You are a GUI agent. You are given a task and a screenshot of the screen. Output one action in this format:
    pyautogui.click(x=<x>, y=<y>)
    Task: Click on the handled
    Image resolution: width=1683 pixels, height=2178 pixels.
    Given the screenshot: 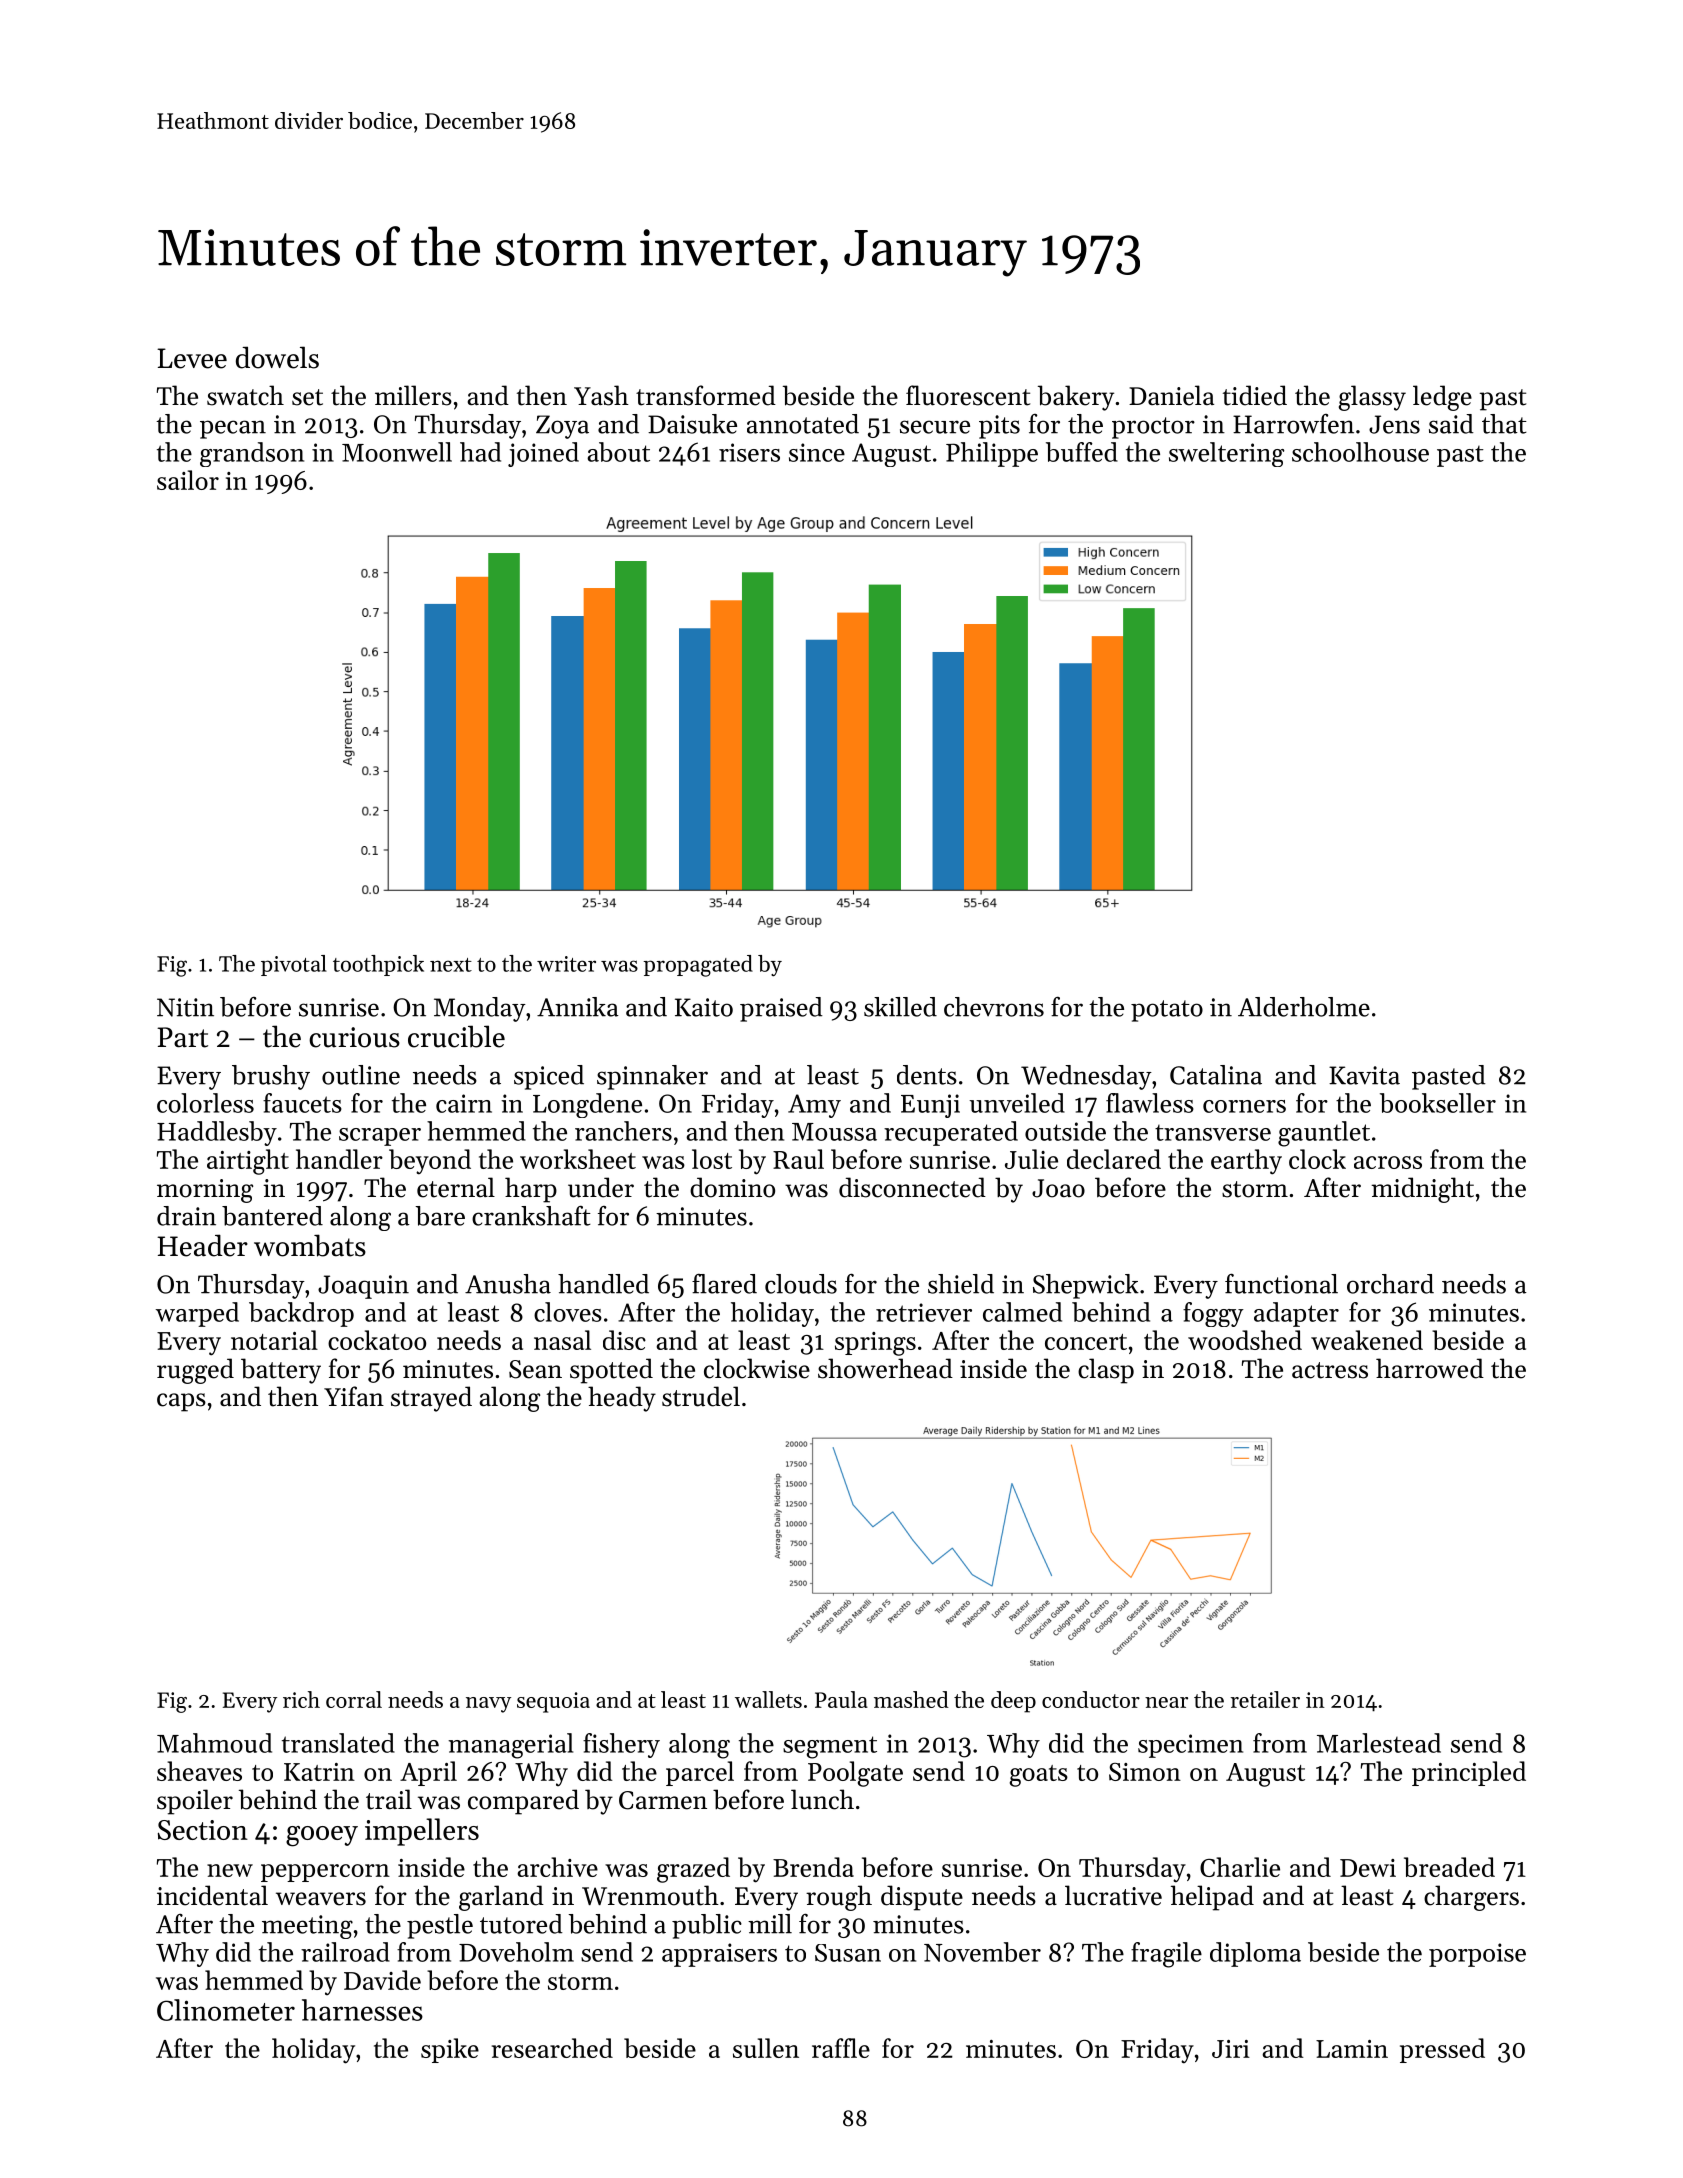 What is the action you would take?
    pyautogui.click(x=603, y=1284)
